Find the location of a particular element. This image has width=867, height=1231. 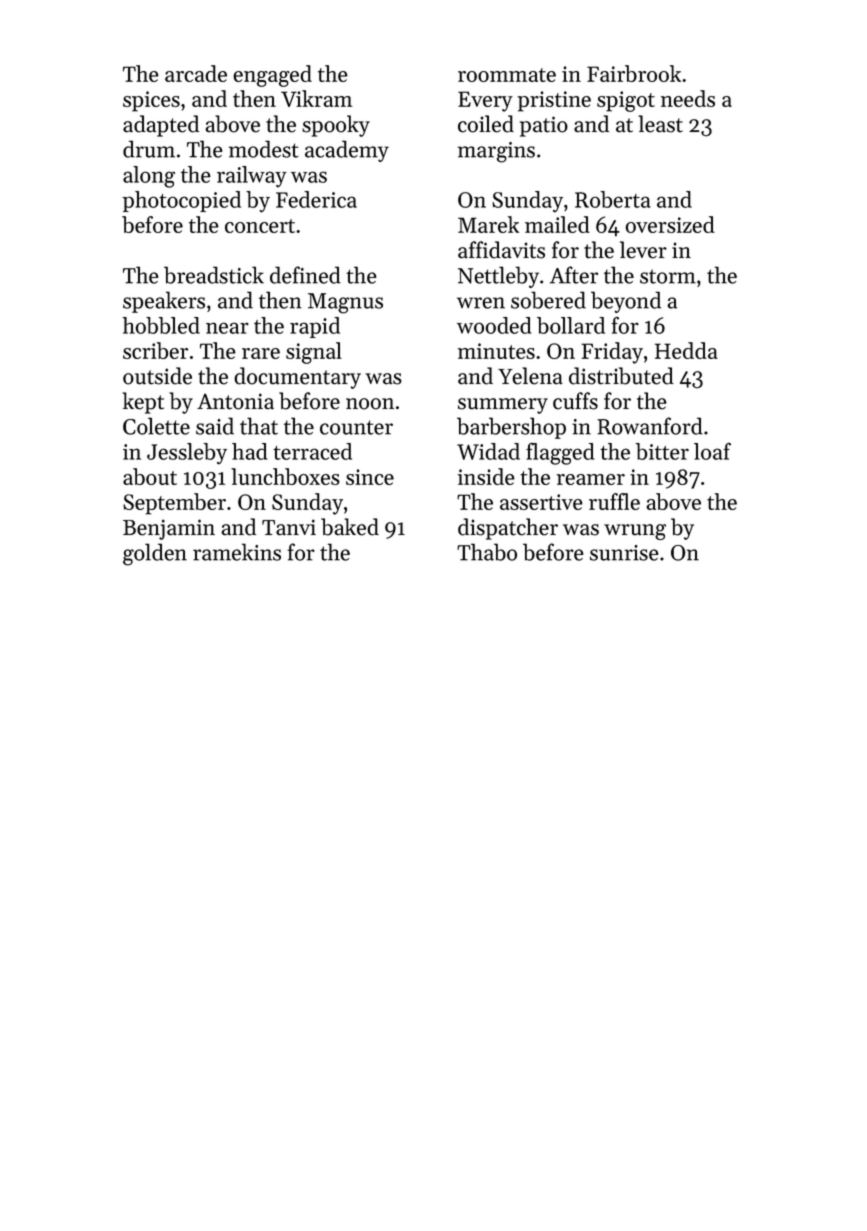

Thabo is located at coordinates (487, 552).
